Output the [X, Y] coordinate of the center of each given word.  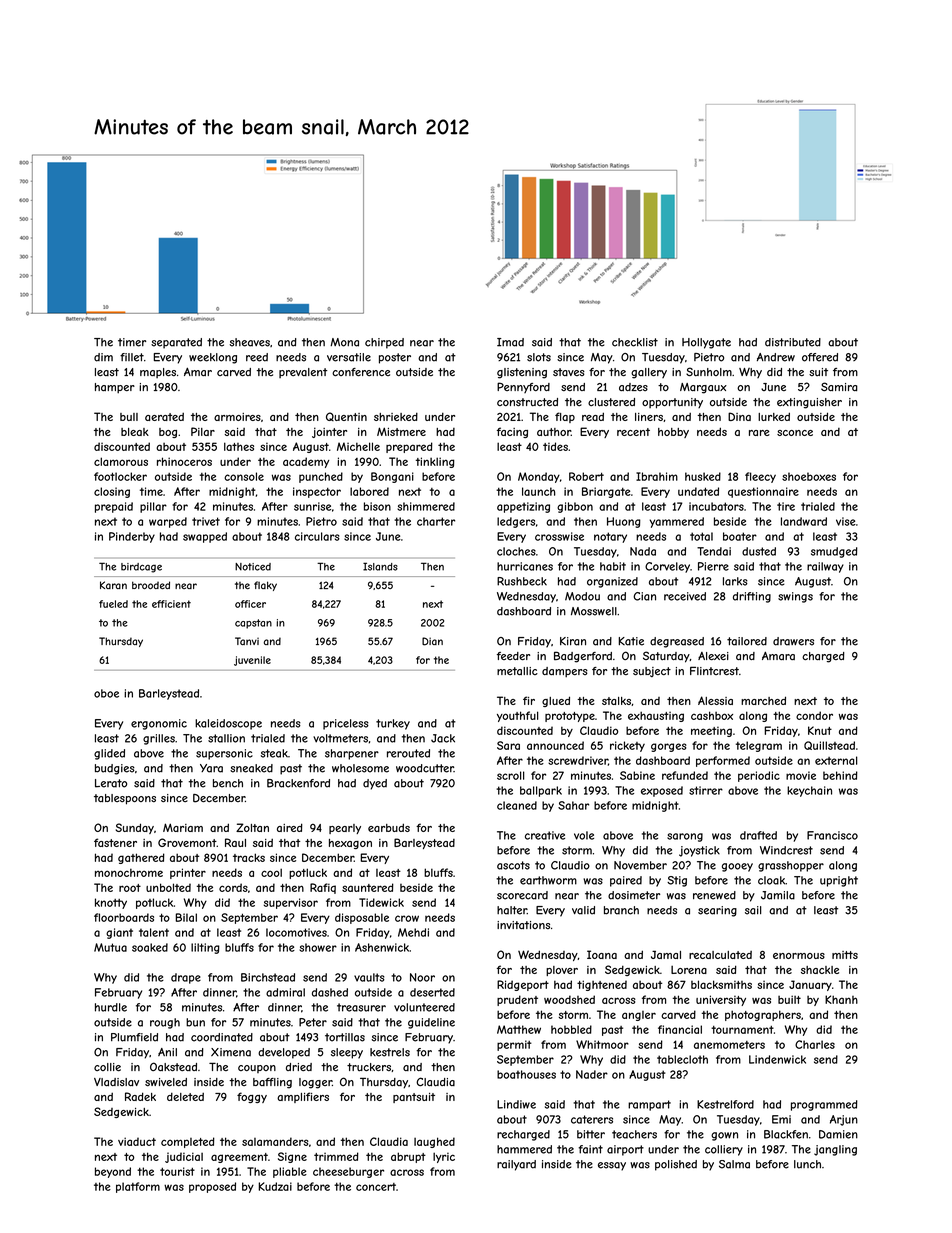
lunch [807, 1164]
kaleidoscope [228, 724]
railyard [516, 1165]
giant [119, 933]
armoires [237, 417]
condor [814, 715]
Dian [432, 641]
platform [138, 1187]
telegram [759, 746]
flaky [265, 586]
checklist [635, 342]
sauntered [368, 887]
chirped [384, 343]
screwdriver [578, 760]
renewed [714, 895]
